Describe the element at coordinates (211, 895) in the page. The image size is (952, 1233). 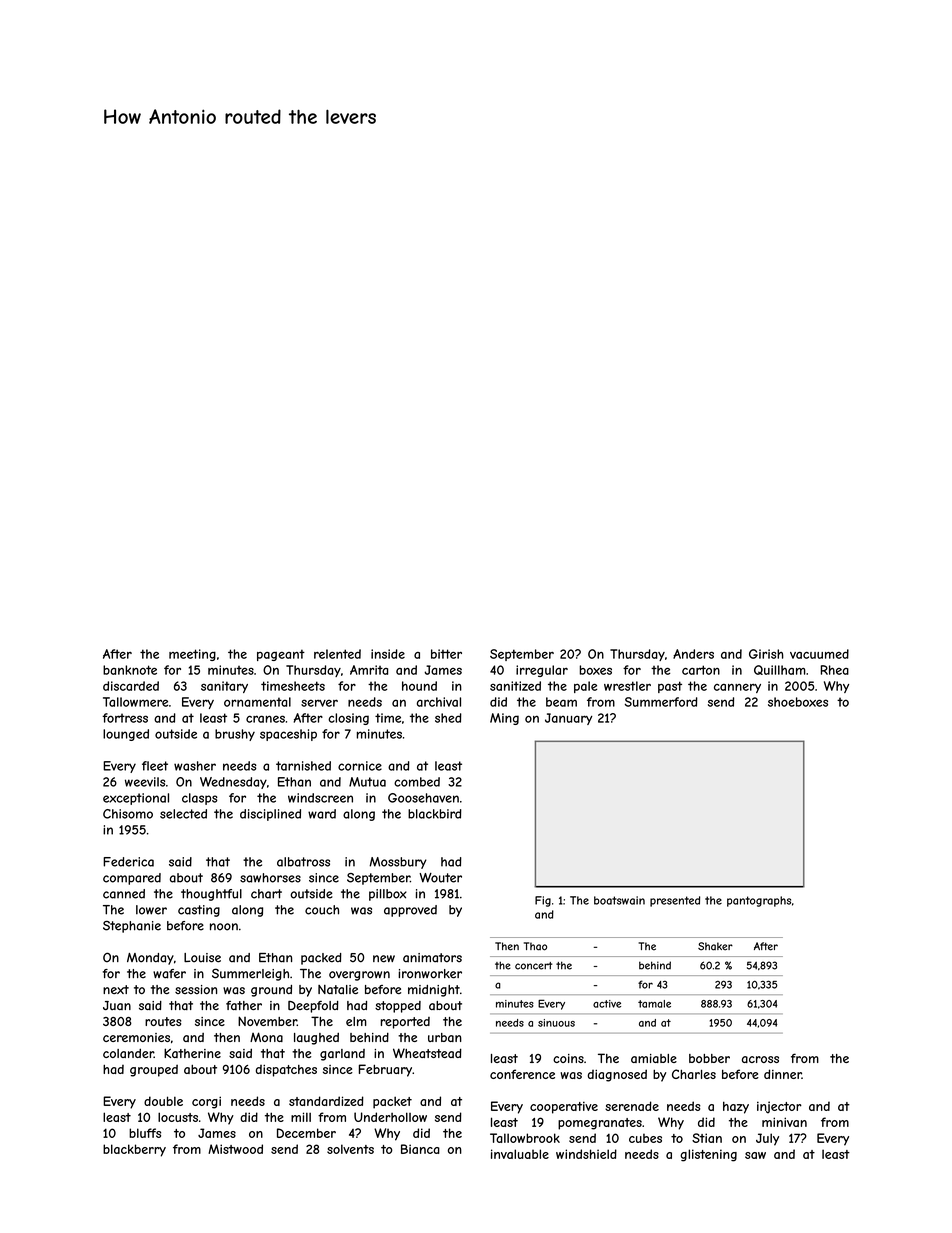
I see `thoughtful` at that location.
